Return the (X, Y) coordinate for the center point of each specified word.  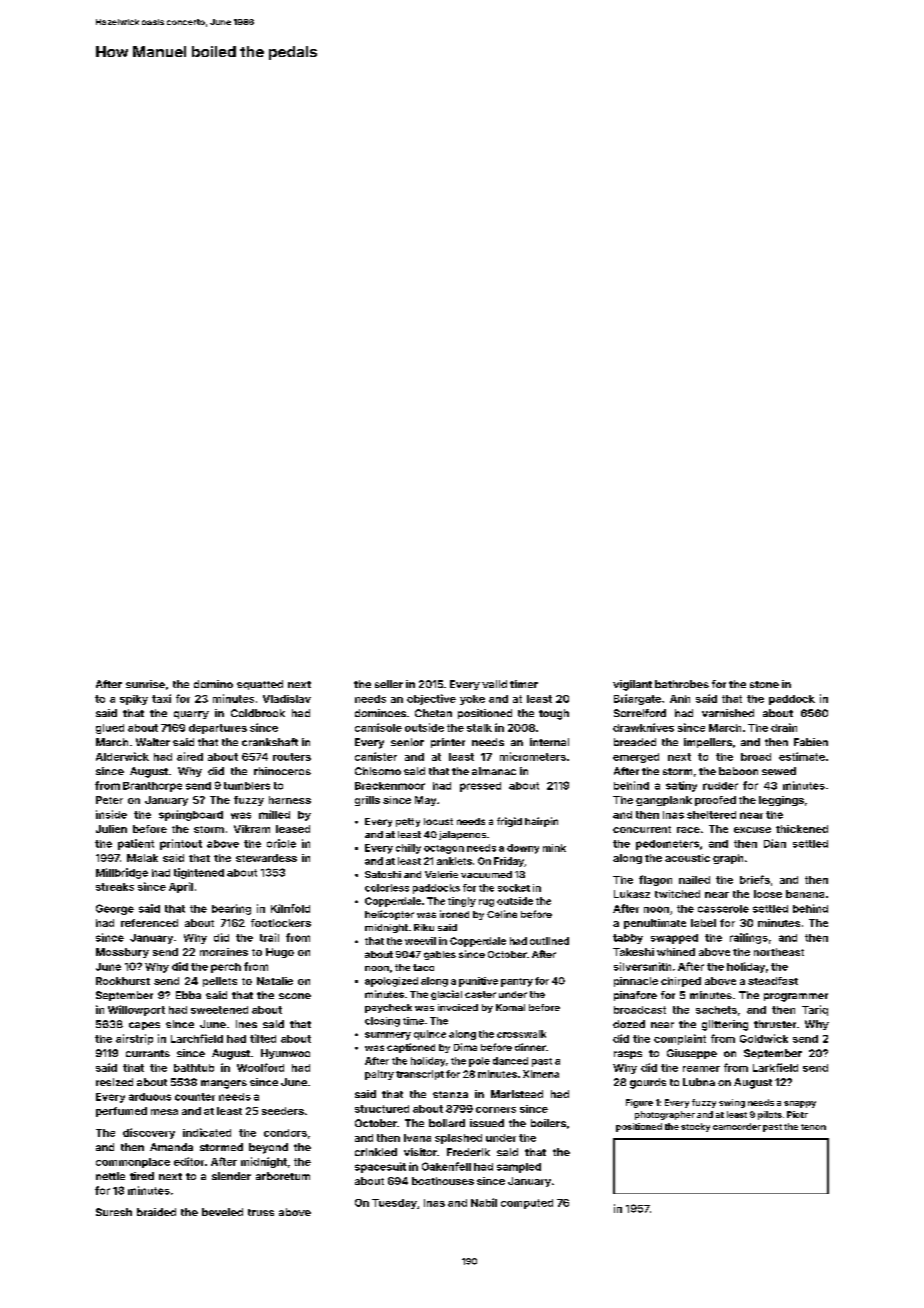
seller (389, 684)
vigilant (632, 685)
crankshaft (270, 742)
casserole (723, 909)
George (115, 909)
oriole (281, 843)
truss (261, 1212)
